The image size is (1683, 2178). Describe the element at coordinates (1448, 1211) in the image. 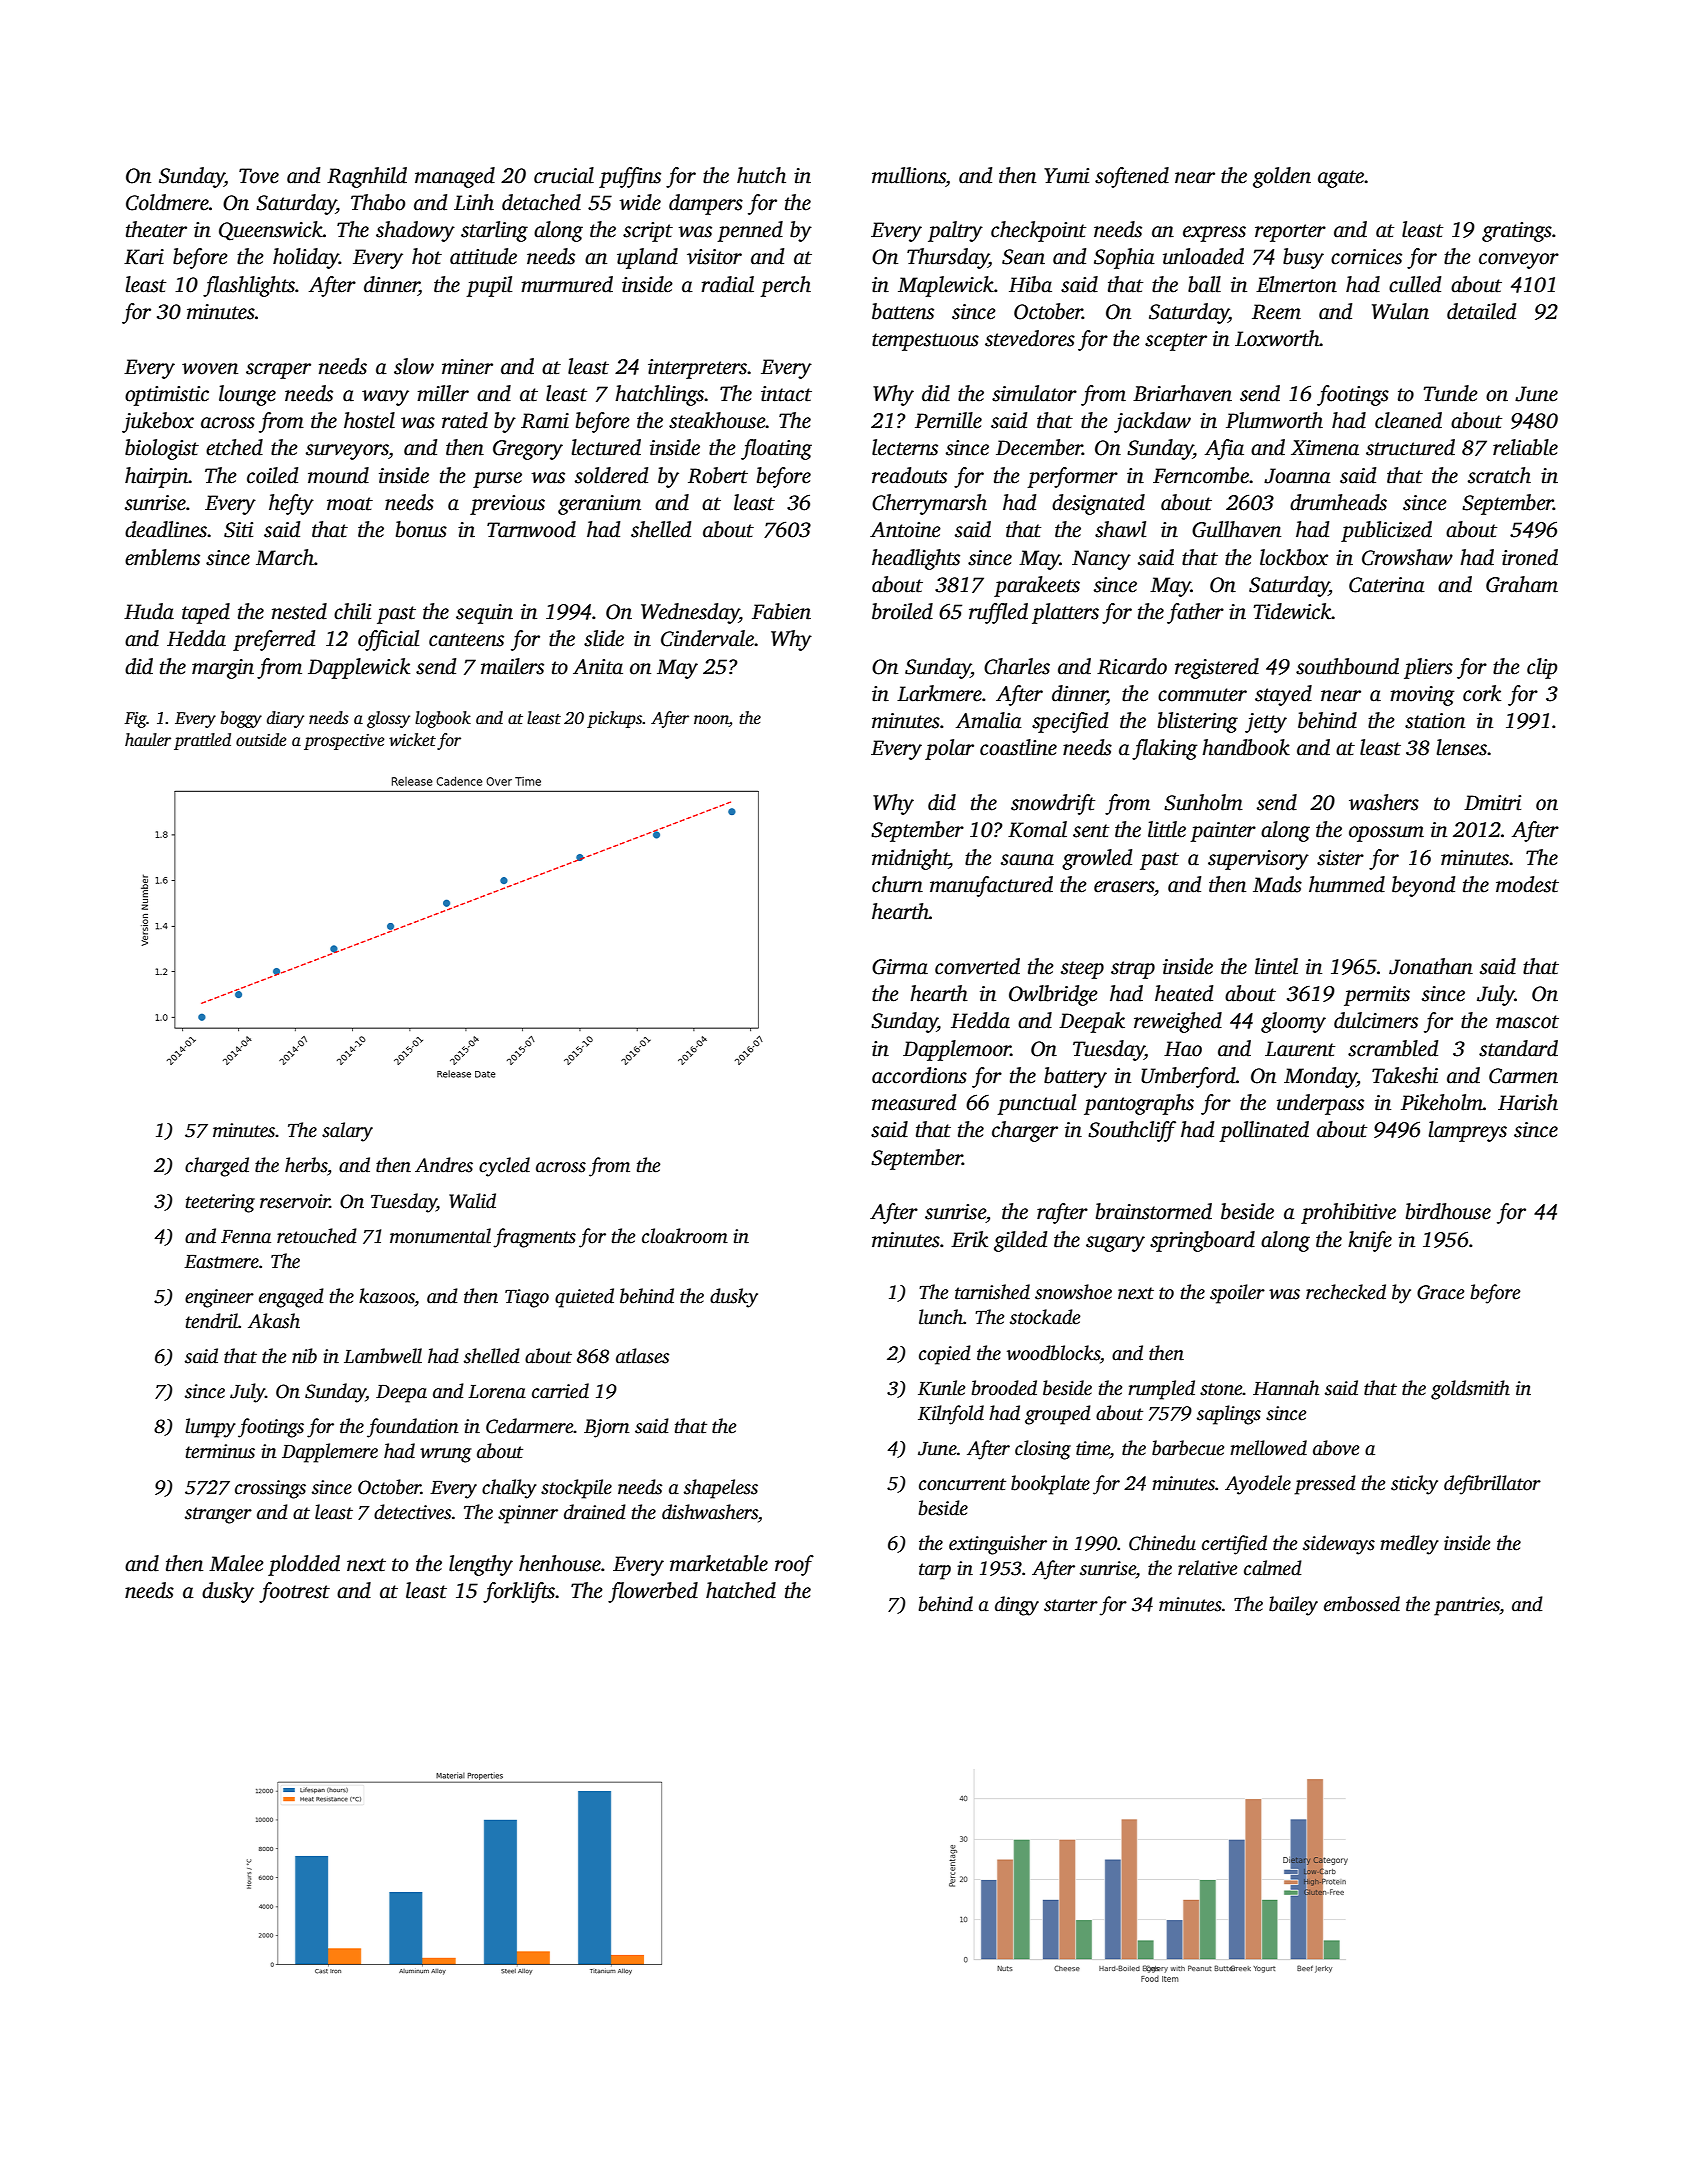

I see `birdhouse` at that location.
